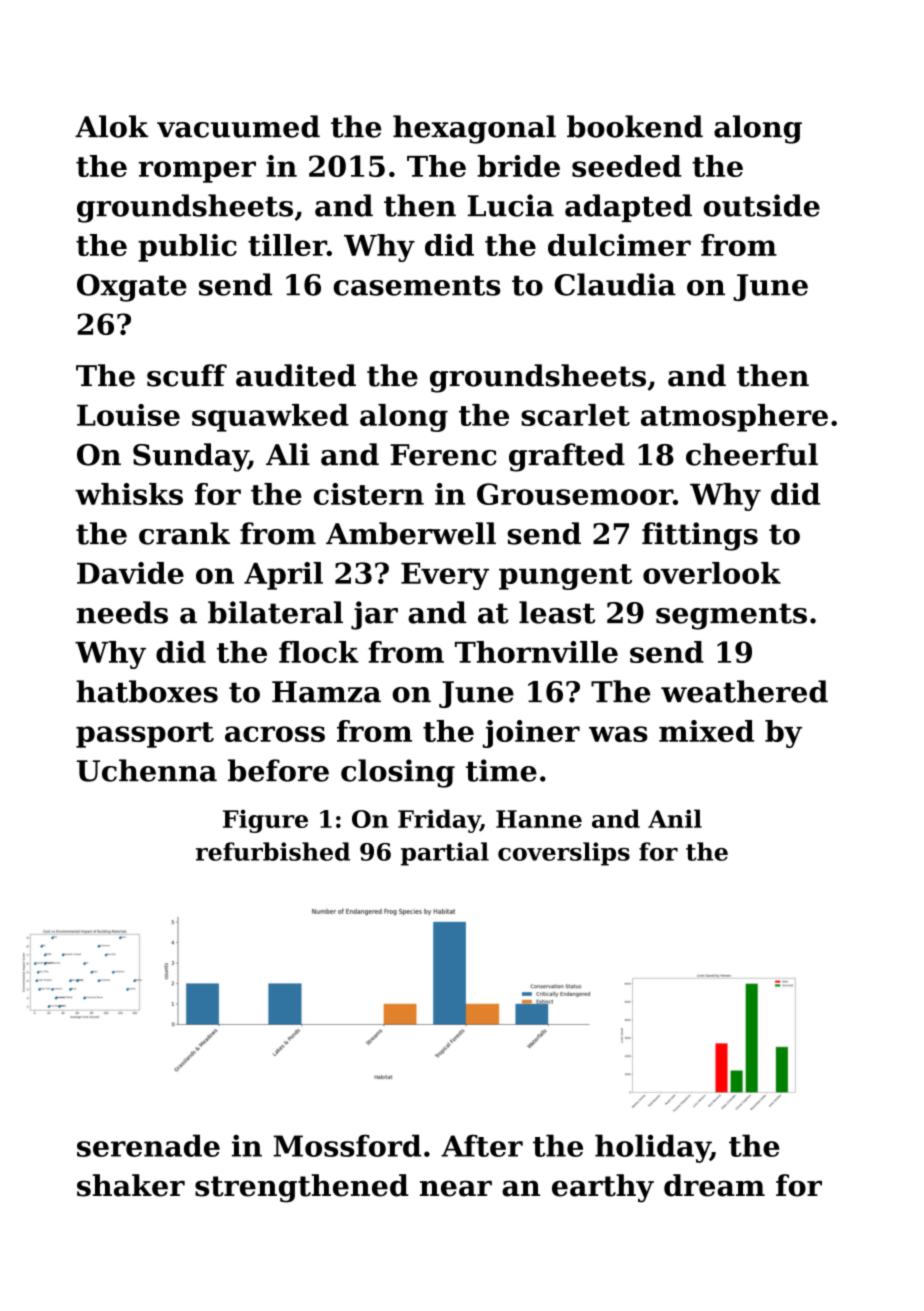  Describe the element at coordinates (398, 773) in the image. I see `closing` at that location.
